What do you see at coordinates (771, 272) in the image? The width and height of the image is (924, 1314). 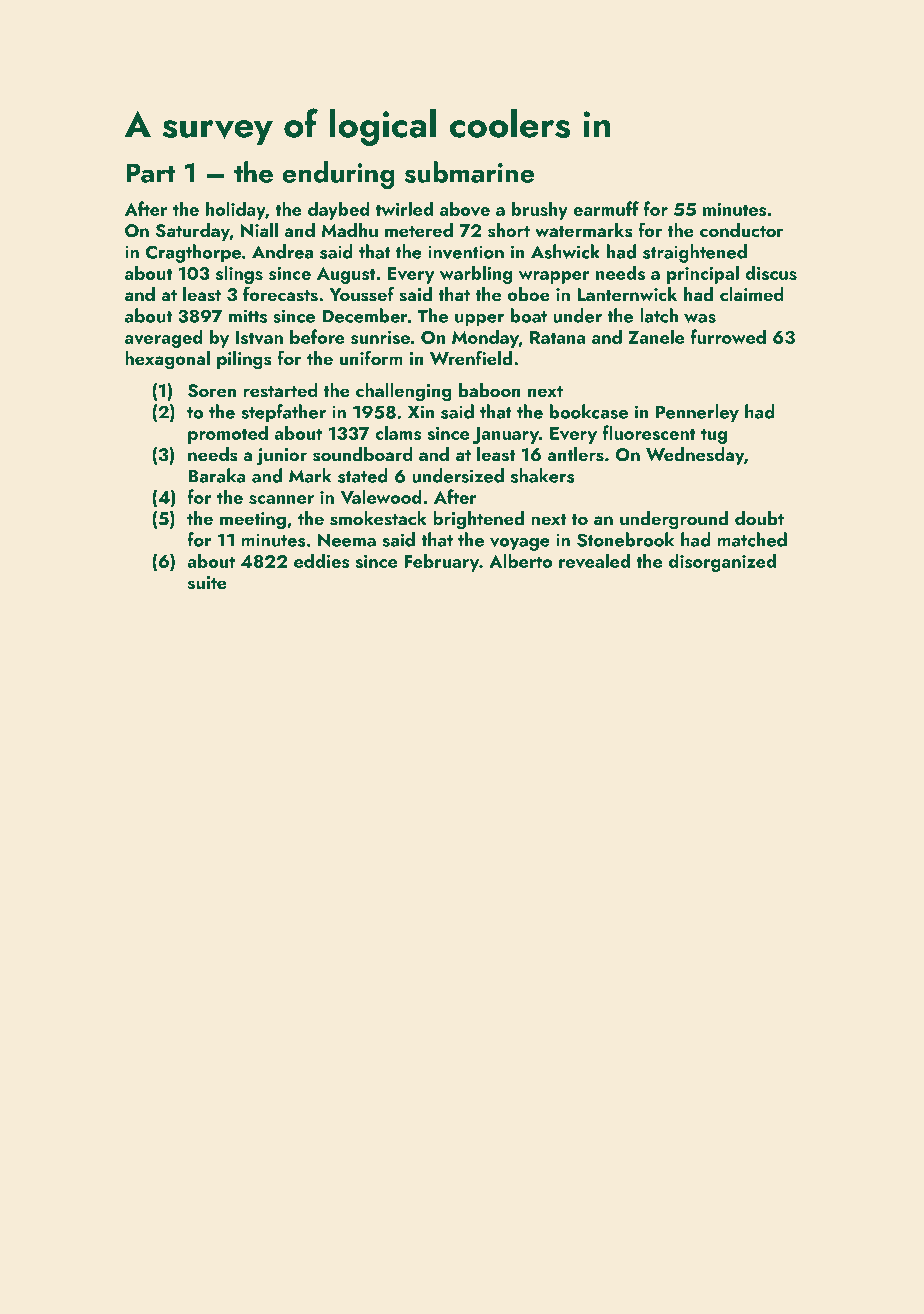 I see `discus` at bounding box center [771, 272].
